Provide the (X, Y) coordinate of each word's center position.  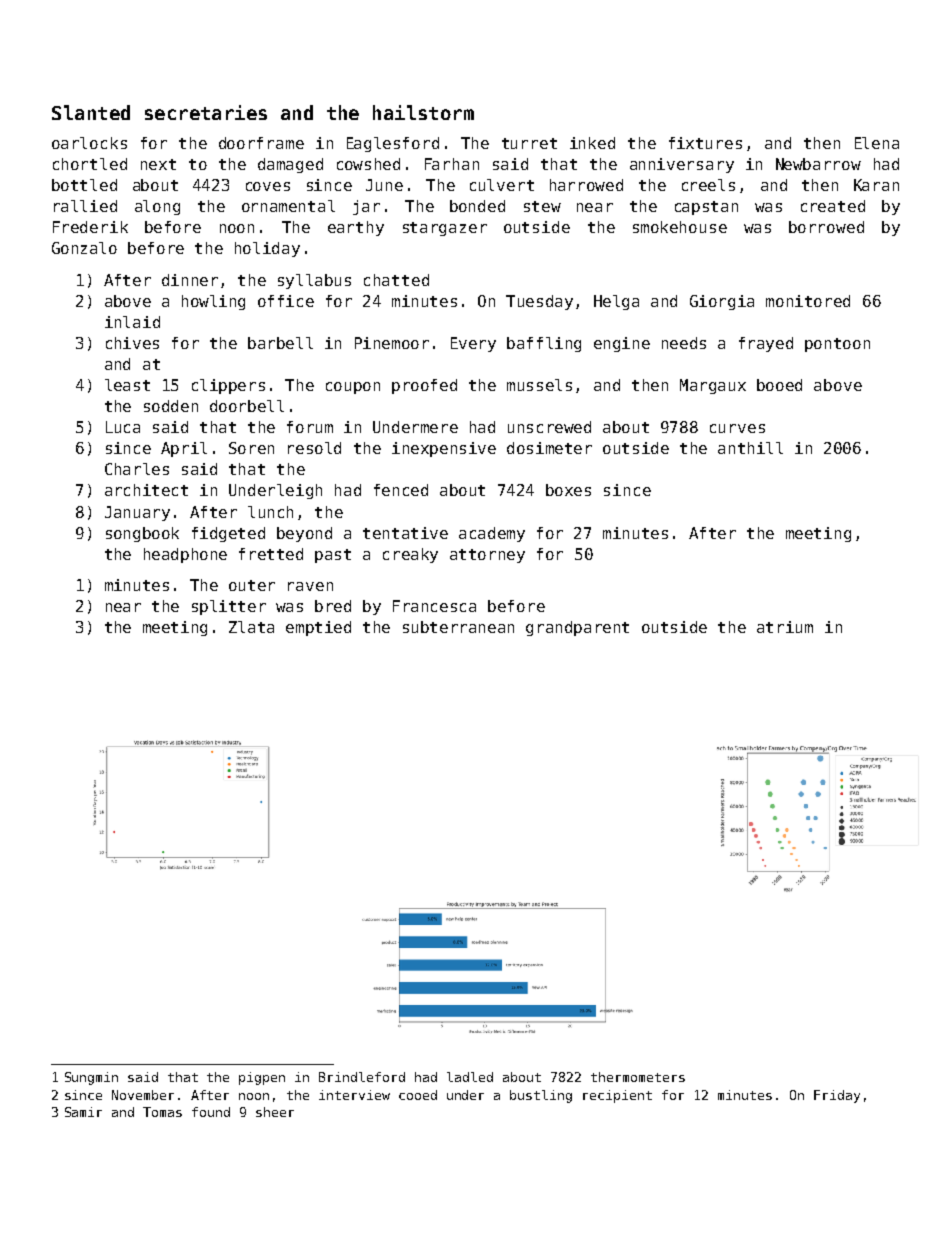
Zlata (251, 627)
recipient (617, 1096)
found (211, 1112)
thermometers (638, 1077)
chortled (90, 164)
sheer (275, 1112)
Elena (877, 143)
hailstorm (423, 112)
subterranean (458, 627)
